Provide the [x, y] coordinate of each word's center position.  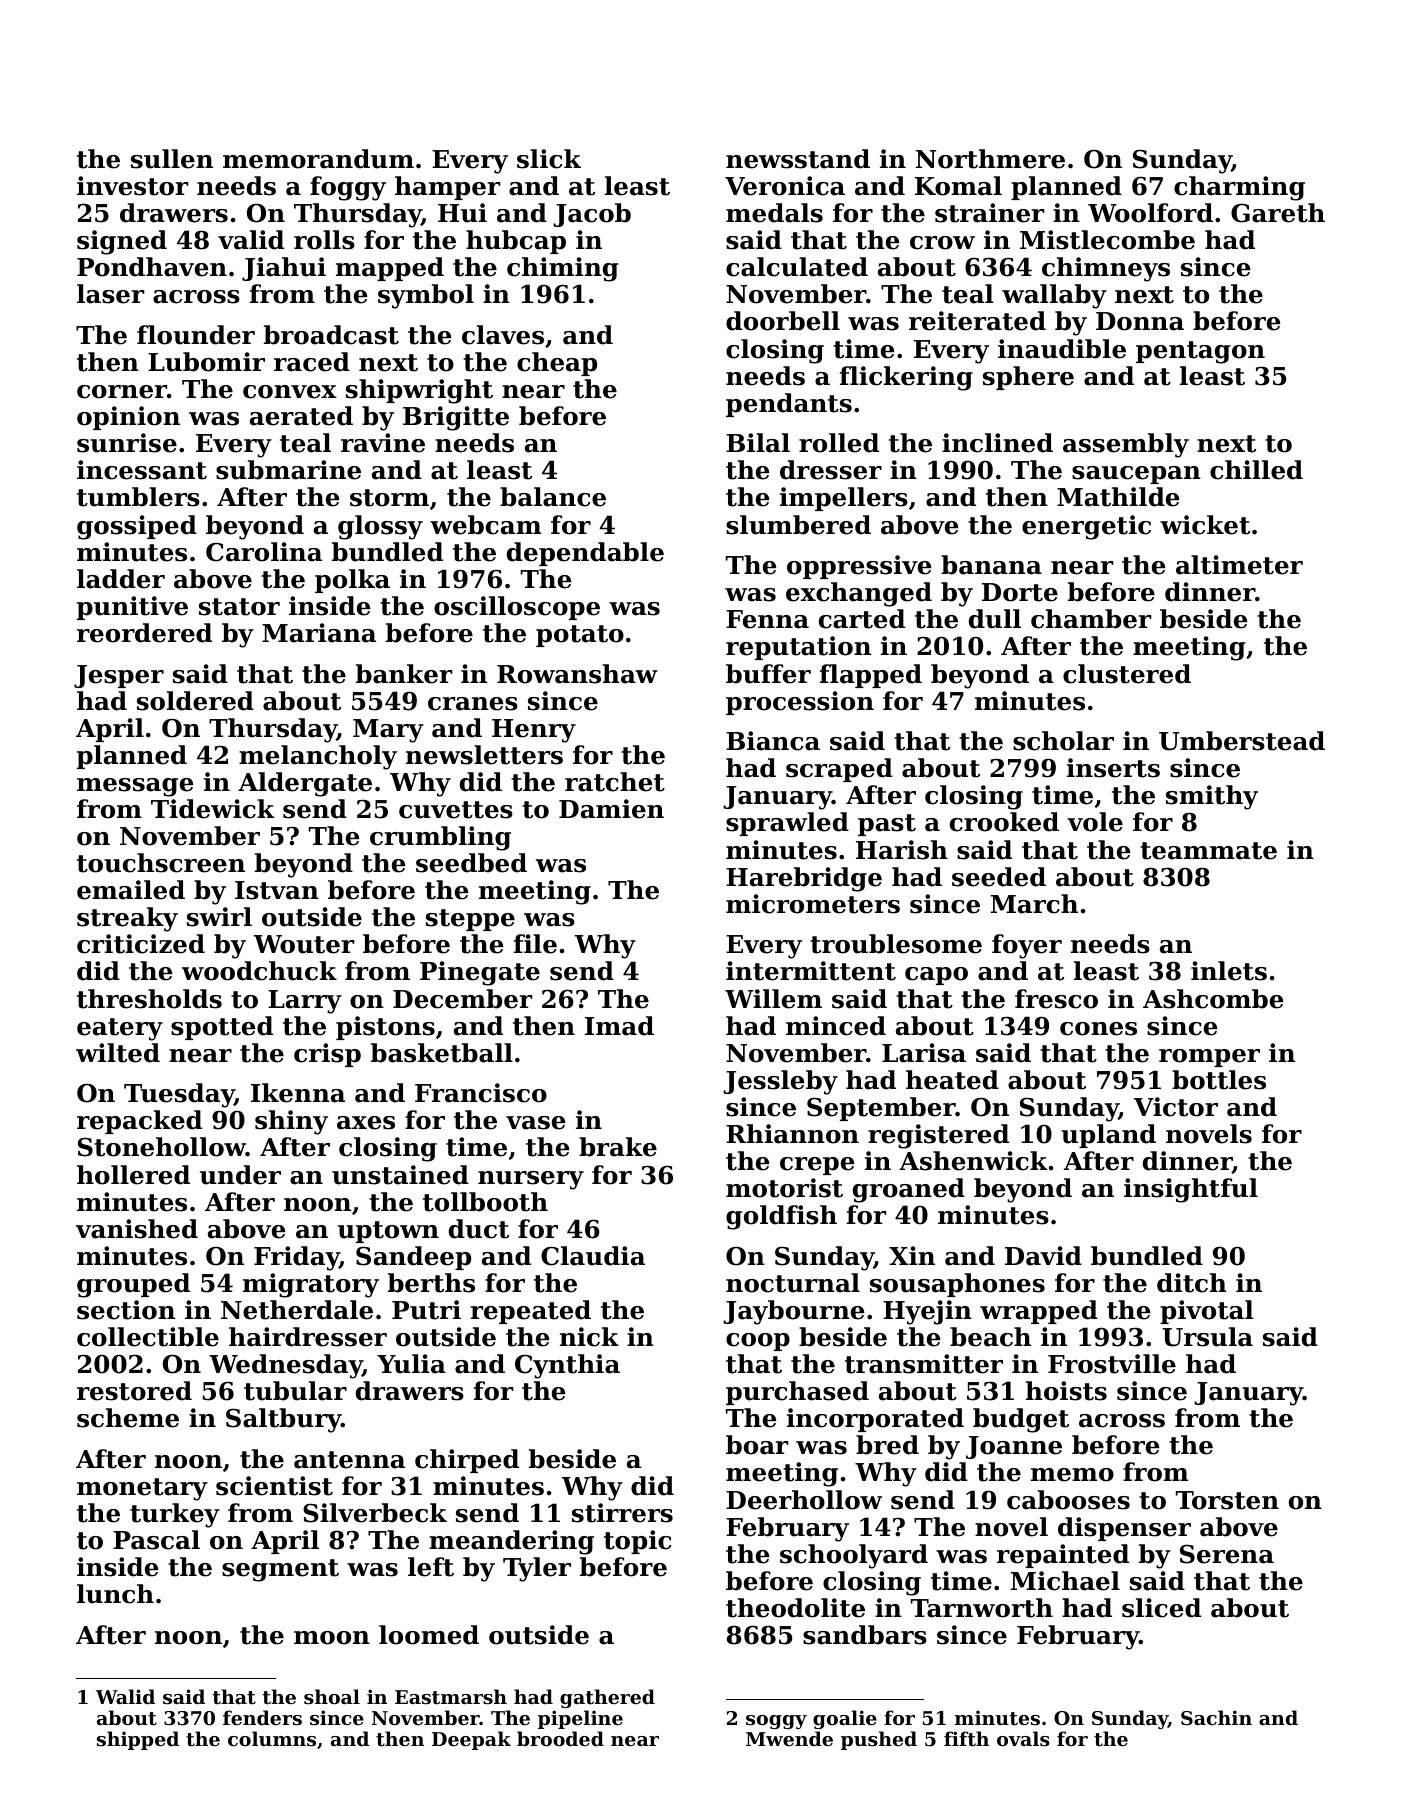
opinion [128, 418]
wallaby [1054, 296]
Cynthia [567, 1366]
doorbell [783, 321]
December [462, 999]
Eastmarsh [451, 1697]
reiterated [977, 321]
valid [251, 240]
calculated [797, 267]
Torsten [1227, 1500]
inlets [1229, 971]
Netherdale [297, 1310]
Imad [619, 1026]
